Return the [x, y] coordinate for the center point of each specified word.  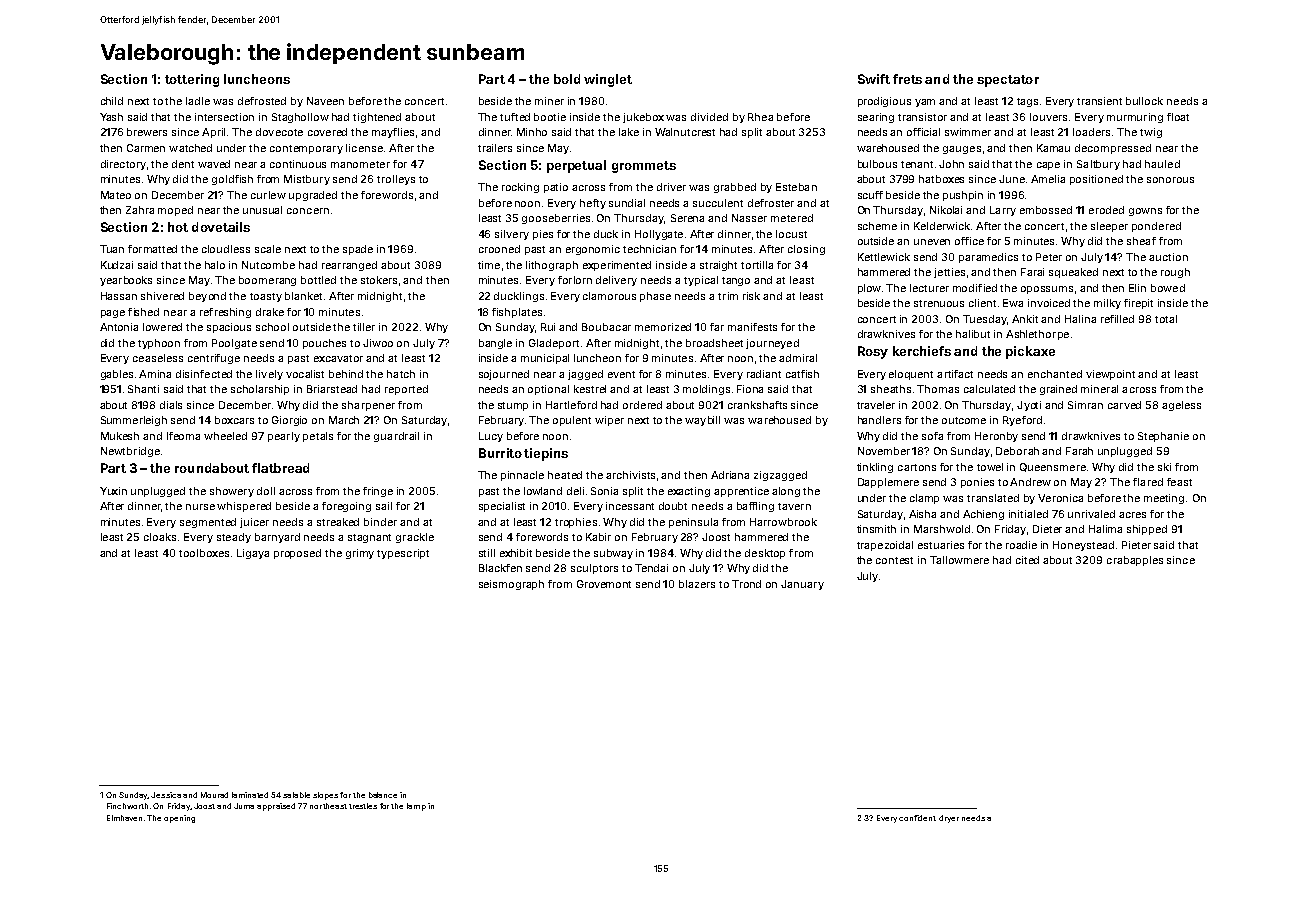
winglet [608, 80]
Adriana [730, 475]
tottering [192, 80]
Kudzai [117, 265]
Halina [1080, 319]
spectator [1008, 81]
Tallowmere [959, 560]
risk [751, 296]
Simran [1085, 405]
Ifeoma [183, 436]
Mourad [214, 795]
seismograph [511, 585]
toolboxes [204, 553]
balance [383, 795]
